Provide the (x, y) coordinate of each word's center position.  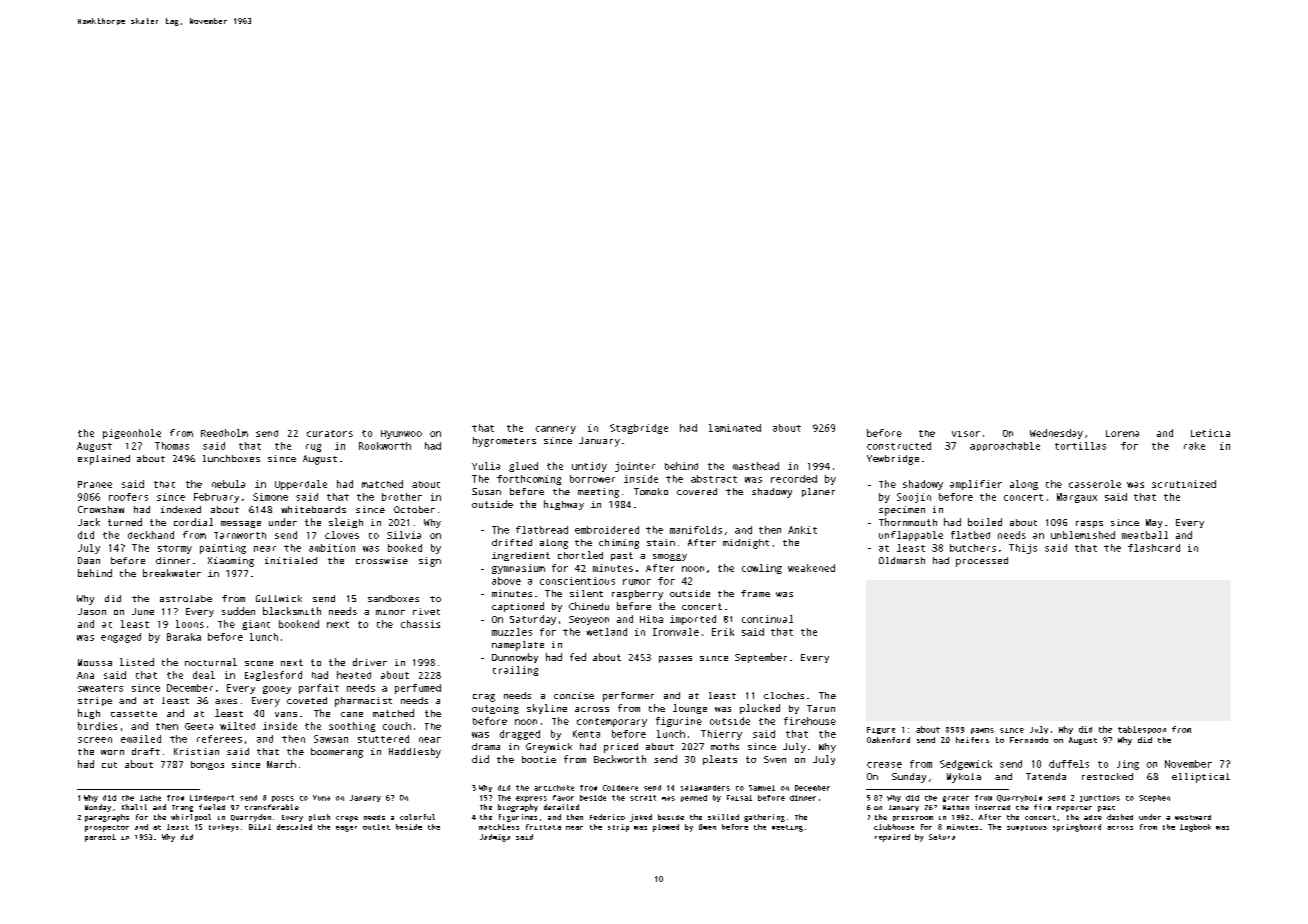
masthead (756, 466)
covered (697, 491)
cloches (784, 695)
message (241, 524)
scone (259, 663)
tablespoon (1142, 730)
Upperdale (301, 485)
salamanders (705, 788)
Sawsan (331, 739)
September (761, 658)
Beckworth (620, 759)
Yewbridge (893, 460)
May (1154, 523)
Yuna (321, 798)
